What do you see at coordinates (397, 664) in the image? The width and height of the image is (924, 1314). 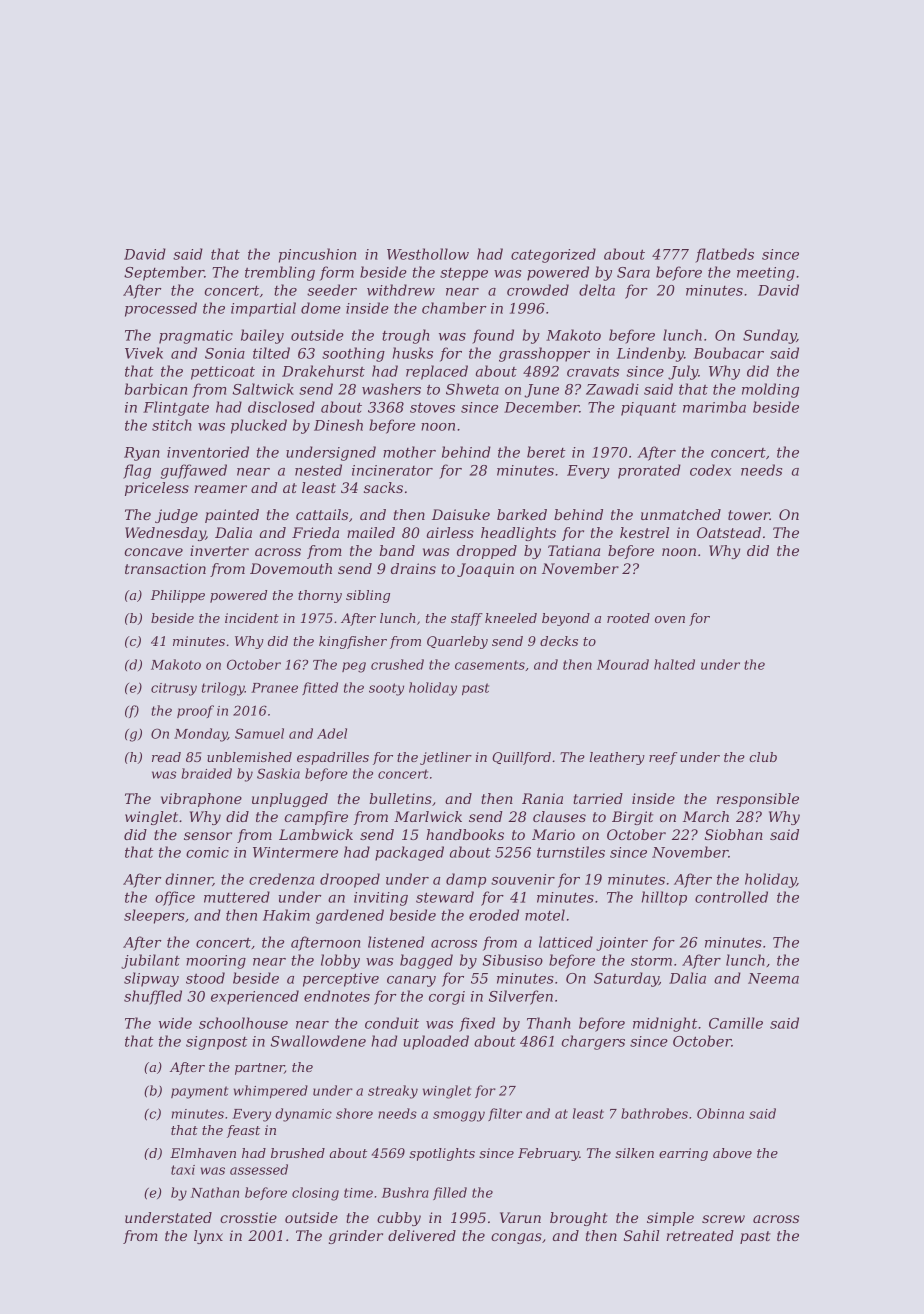 I see `crushed` at bounding box center [397, 664].
